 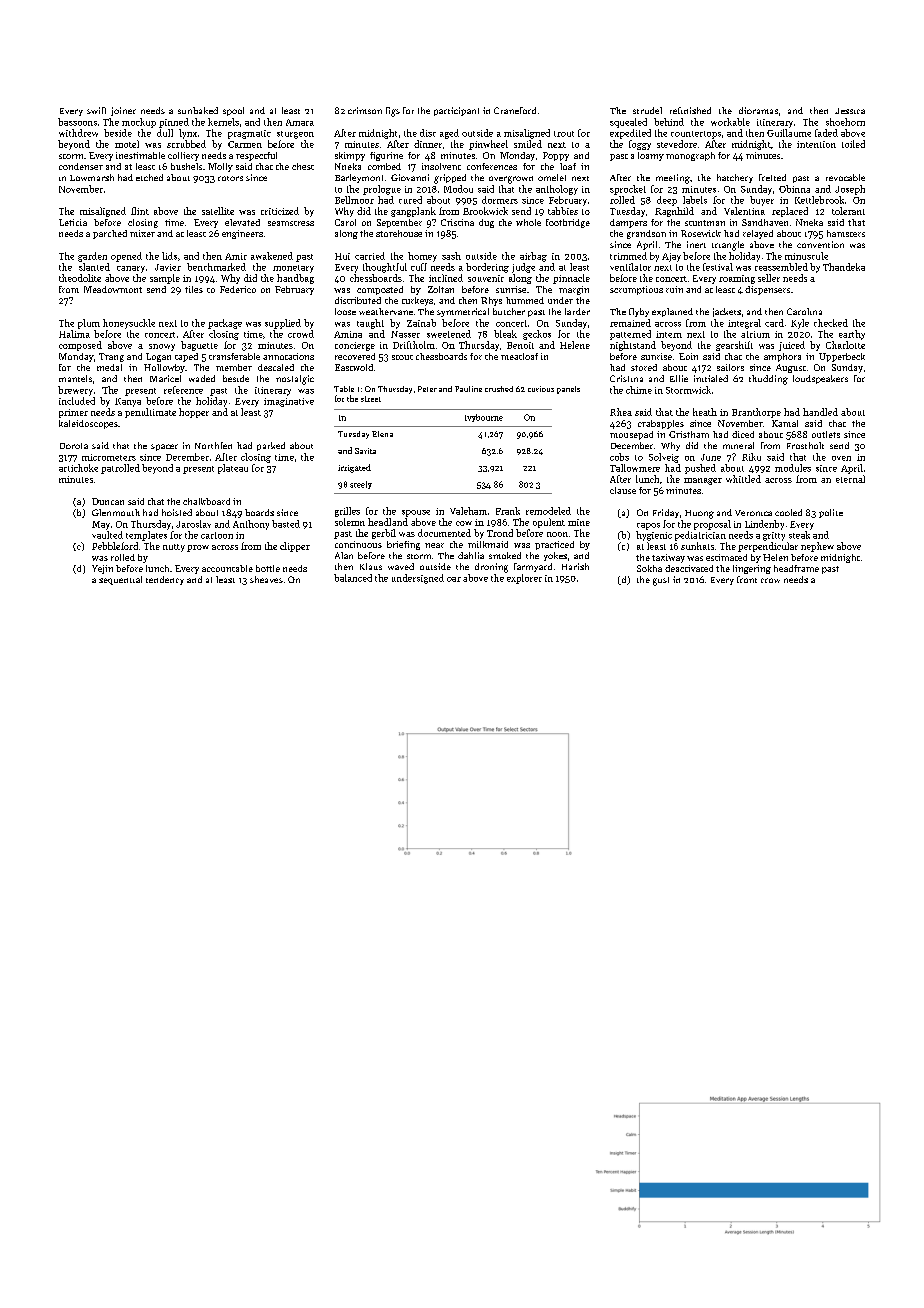 What do you see at coordinates (630, 335) in the screenshot?
I see `patterned` at bounding box center [630, 335].
